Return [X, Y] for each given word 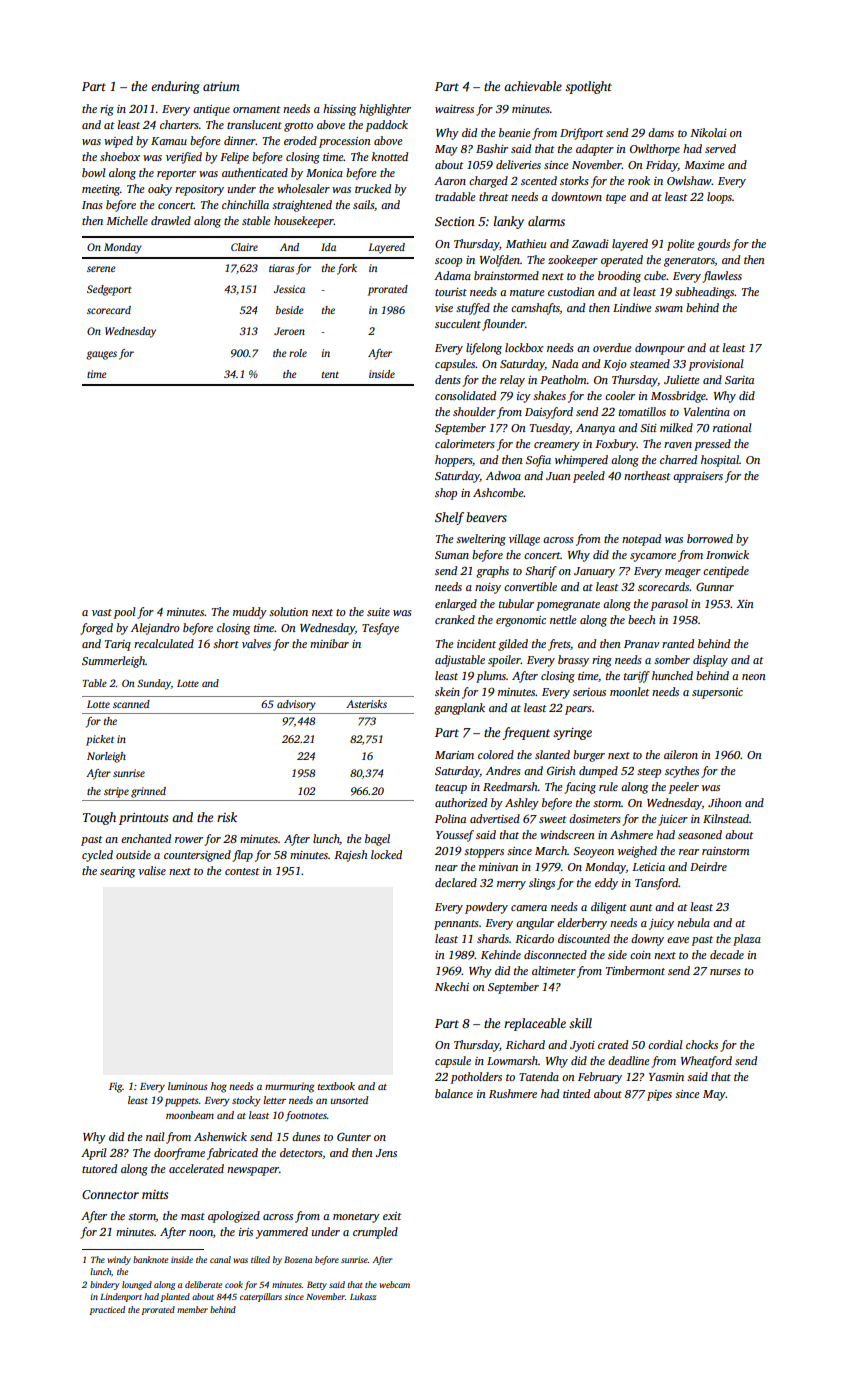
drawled [171, 220]
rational [732, 427]
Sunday [154, 684]
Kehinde [501, 954]
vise [444, 308]
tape [616, 199]
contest [242, 871]
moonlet [630, 691]
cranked [455, 619]
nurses [725, 972]
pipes [659, 1095]
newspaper [253, 1171]
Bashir [492, 148]
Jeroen [289, 331]
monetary [356, 1218]
